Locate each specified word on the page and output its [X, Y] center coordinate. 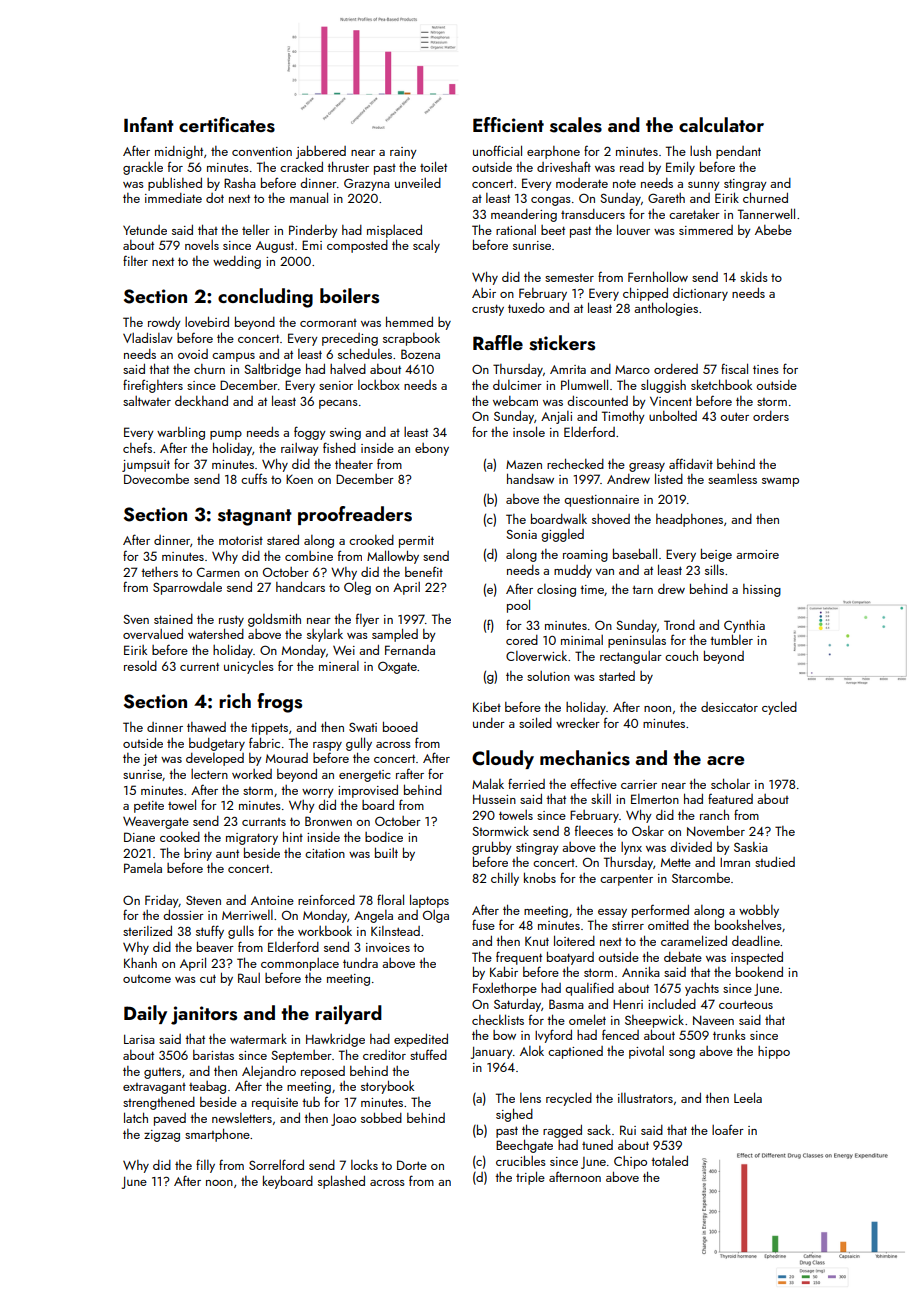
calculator [721, 124]
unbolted [673, 415]
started [617, 676]
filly [205, 1166]
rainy [403, 153]
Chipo [630, 1162]
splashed [341, 1182]
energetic [365, 776]
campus [233, 357]
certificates [227, 125]
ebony [432, 449]
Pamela [143, 868]
